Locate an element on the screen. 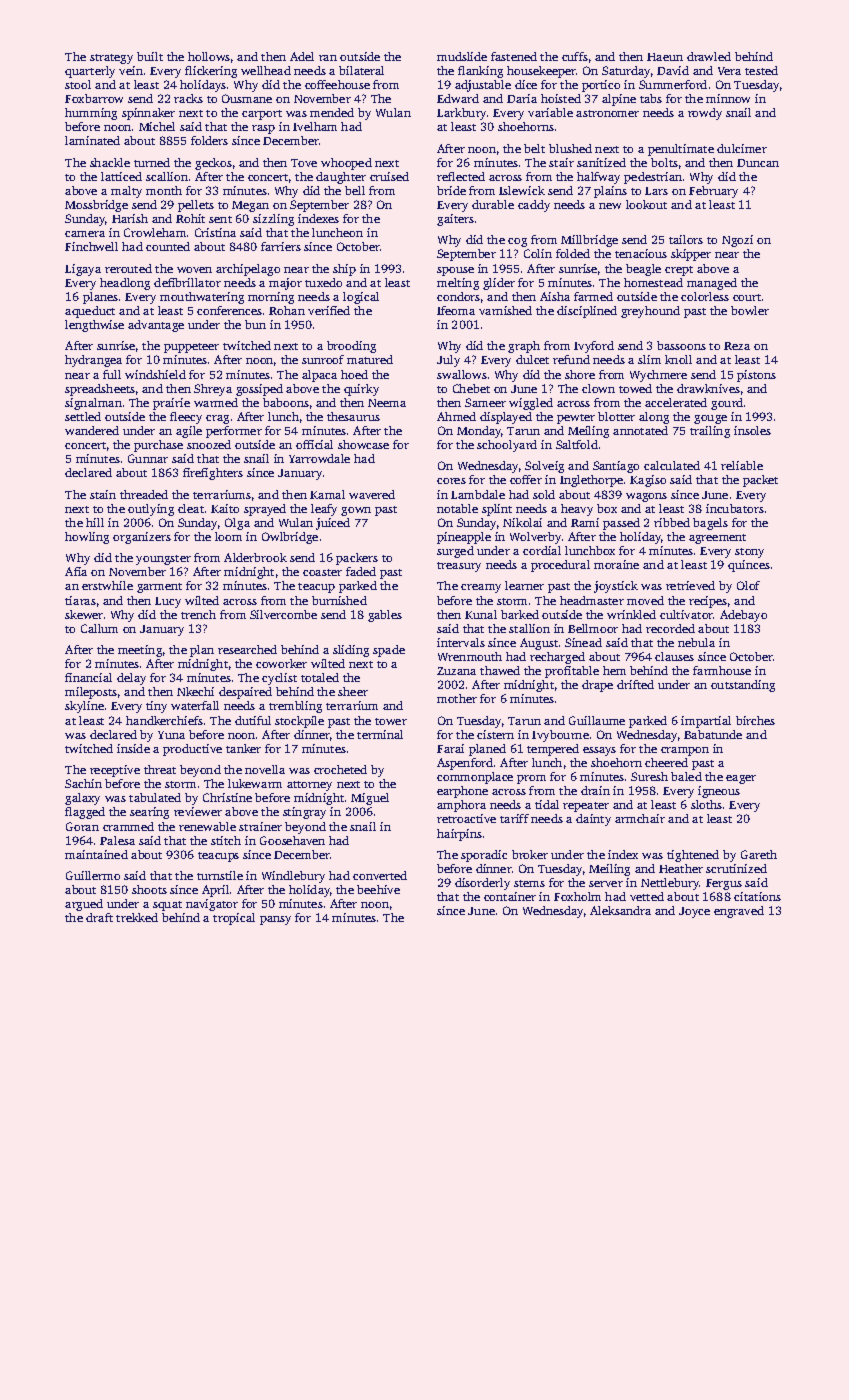 The width and height of the screenshot is (849, 1400). drawled is located at coordinates (709, 56).
